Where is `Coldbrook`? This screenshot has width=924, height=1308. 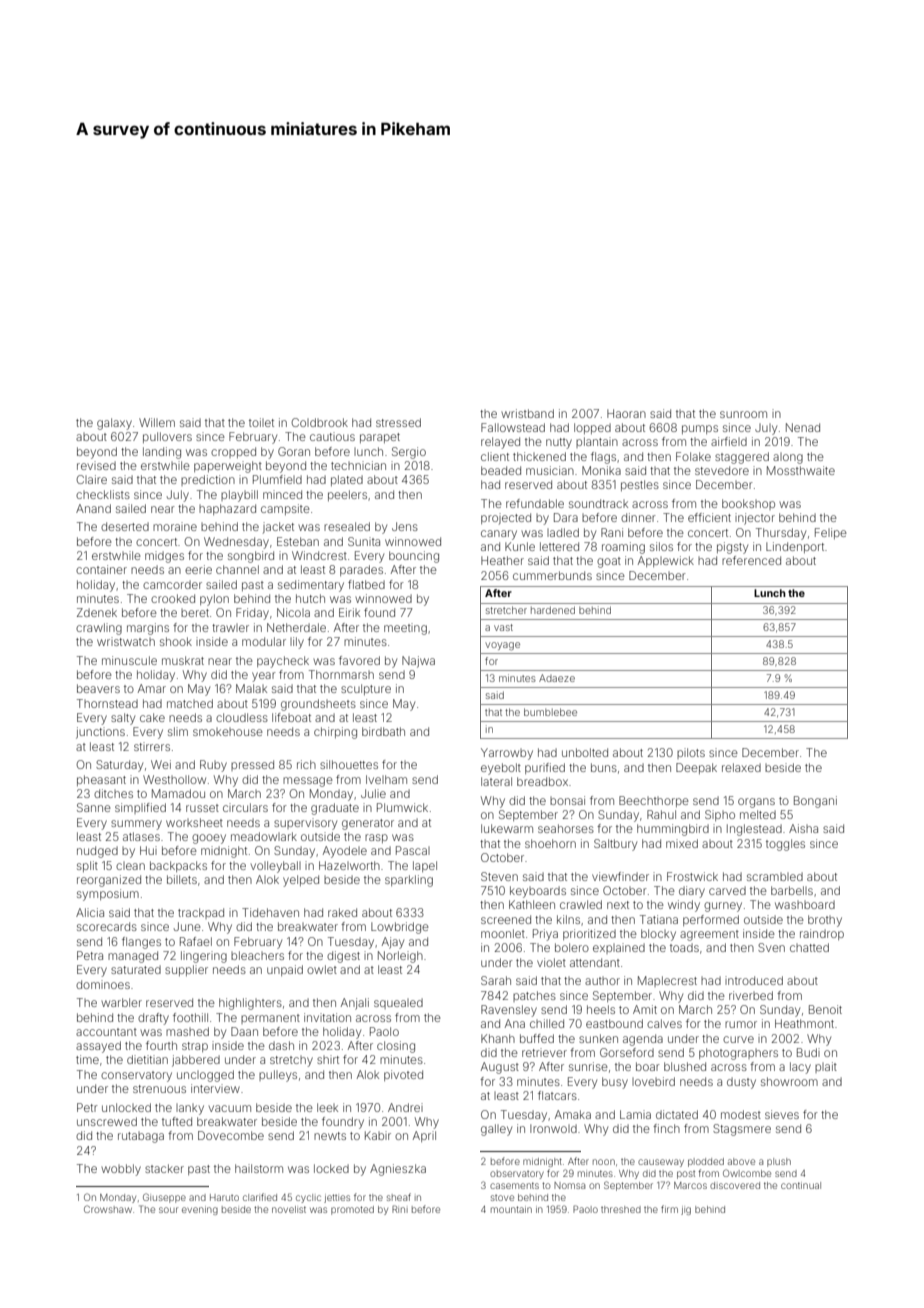 Coldbrook is located at coordinates (319, 422).
